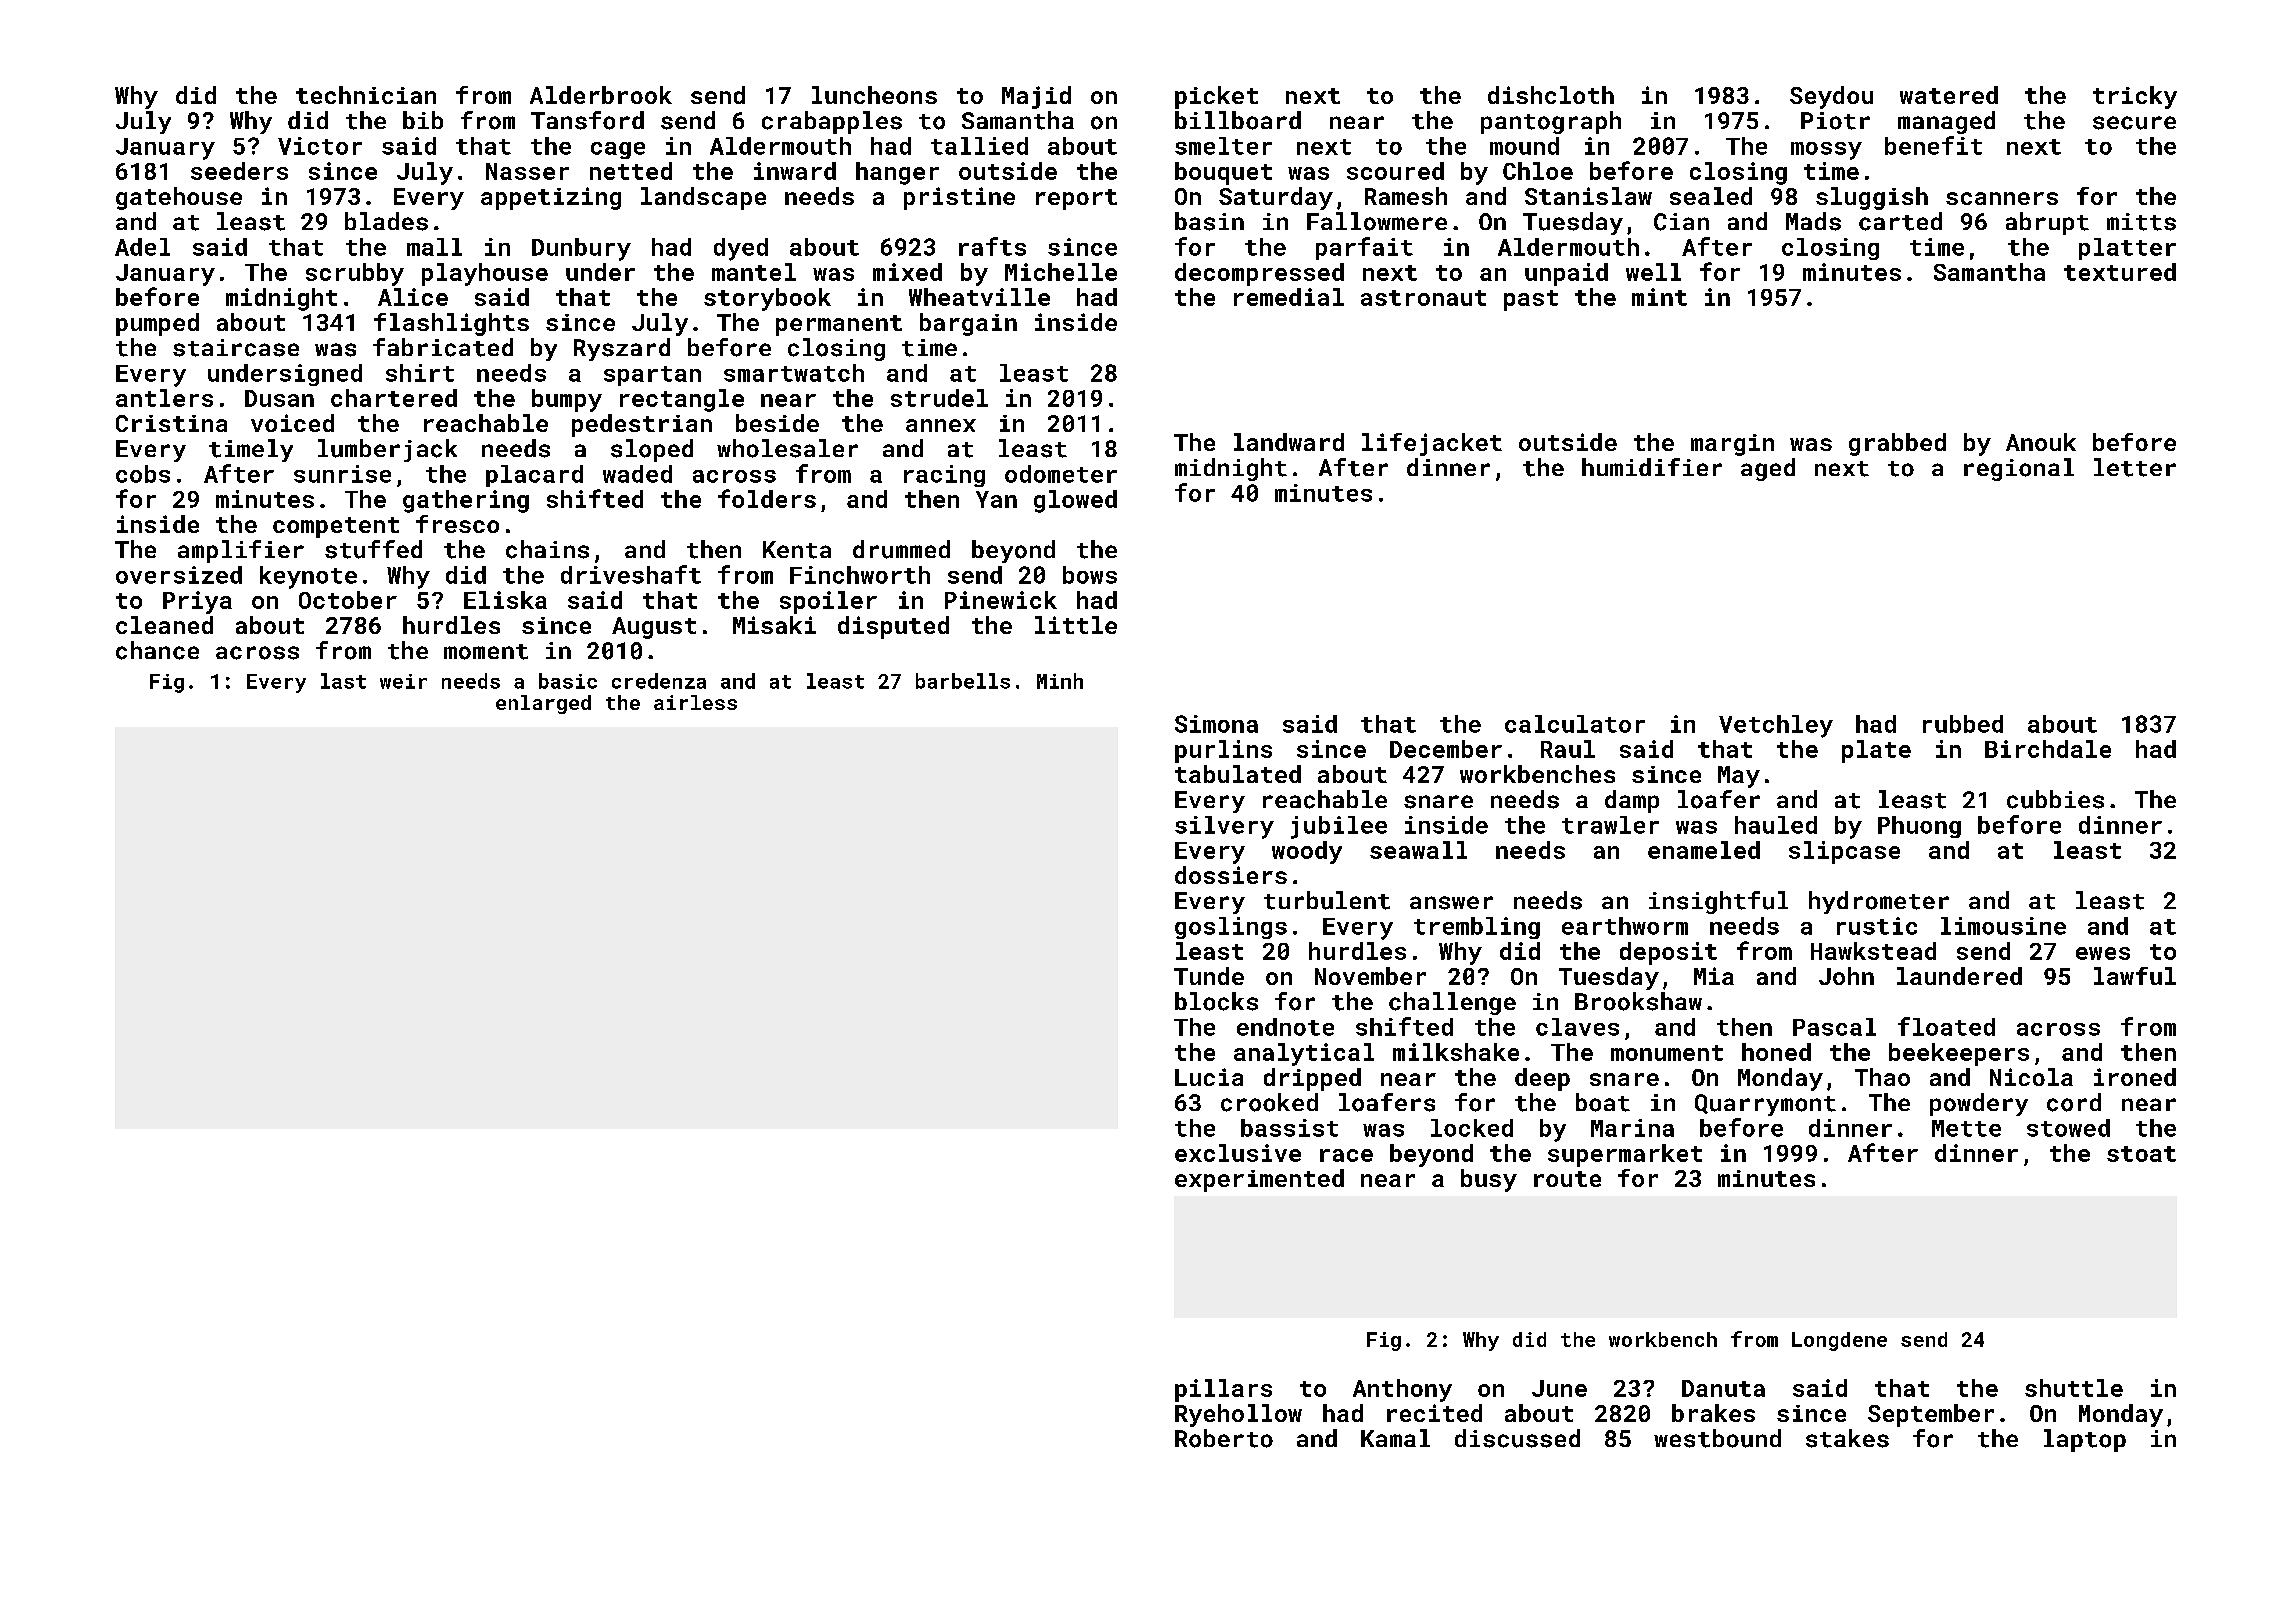  I want to click on Roberto, so click(1224, 1438).
